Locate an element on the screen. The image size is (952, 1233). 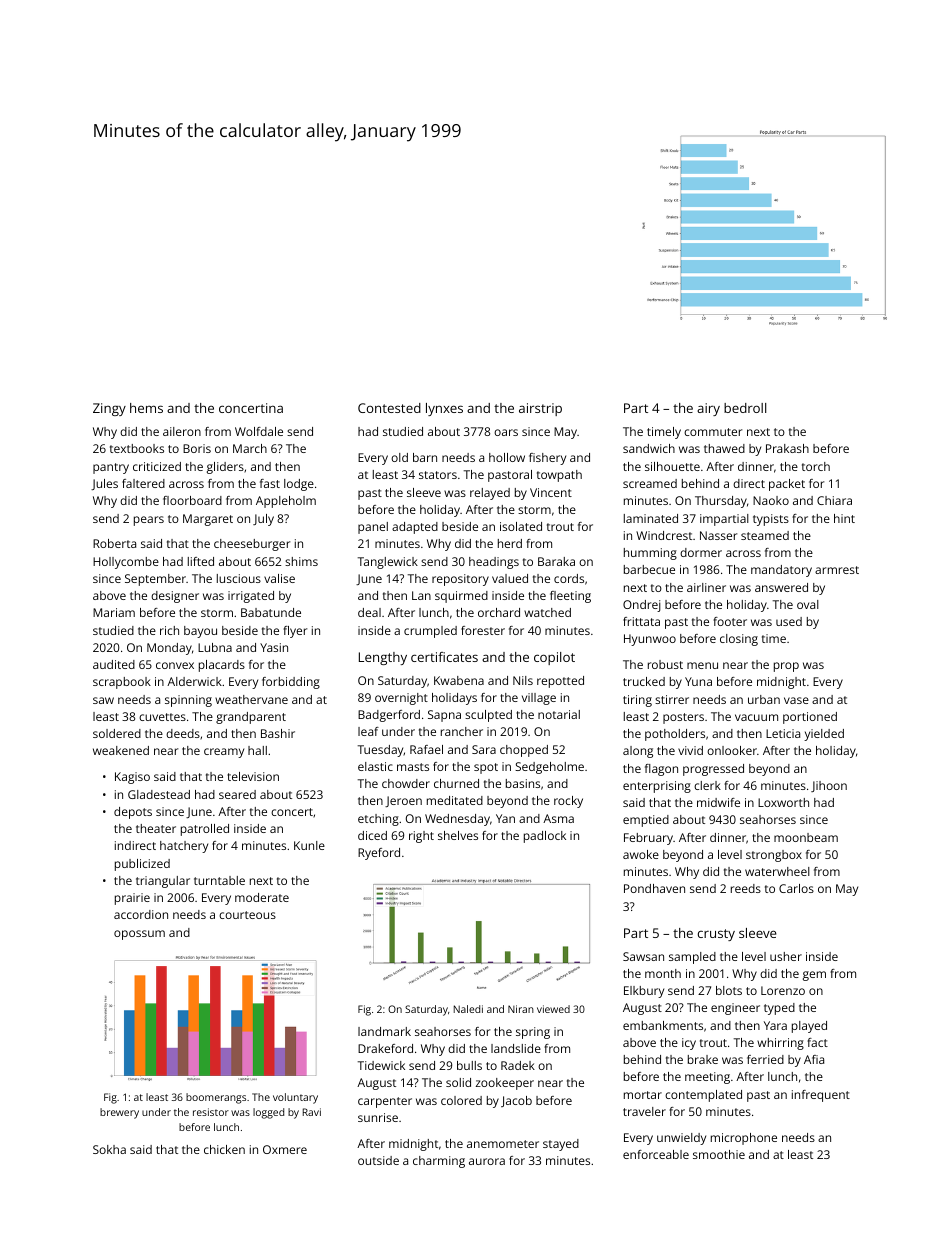
rich is located at coordinates (169, 630).
